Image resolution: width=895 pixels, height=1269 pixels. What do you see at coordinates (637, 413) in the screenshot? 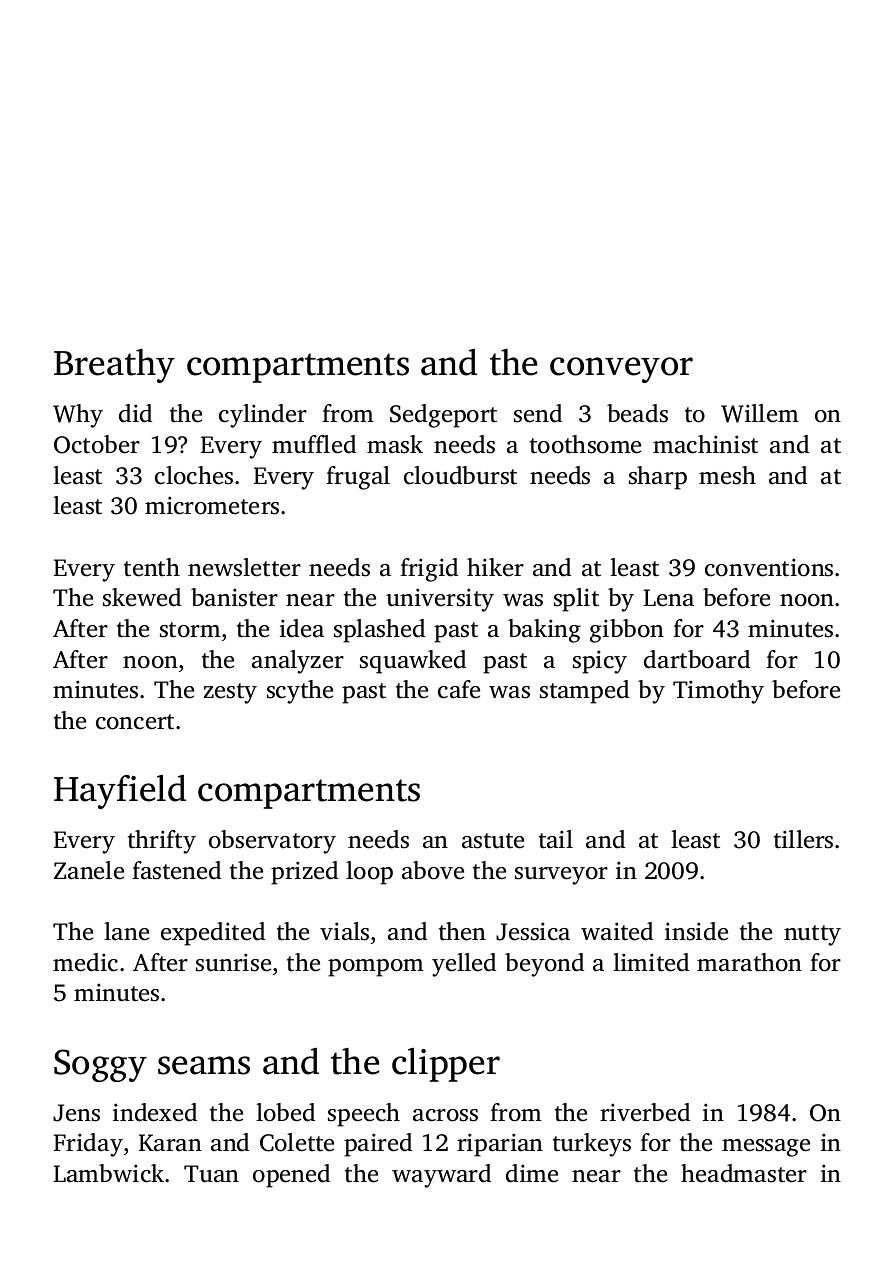
I see `beads` at bounding box center [637, 413].
